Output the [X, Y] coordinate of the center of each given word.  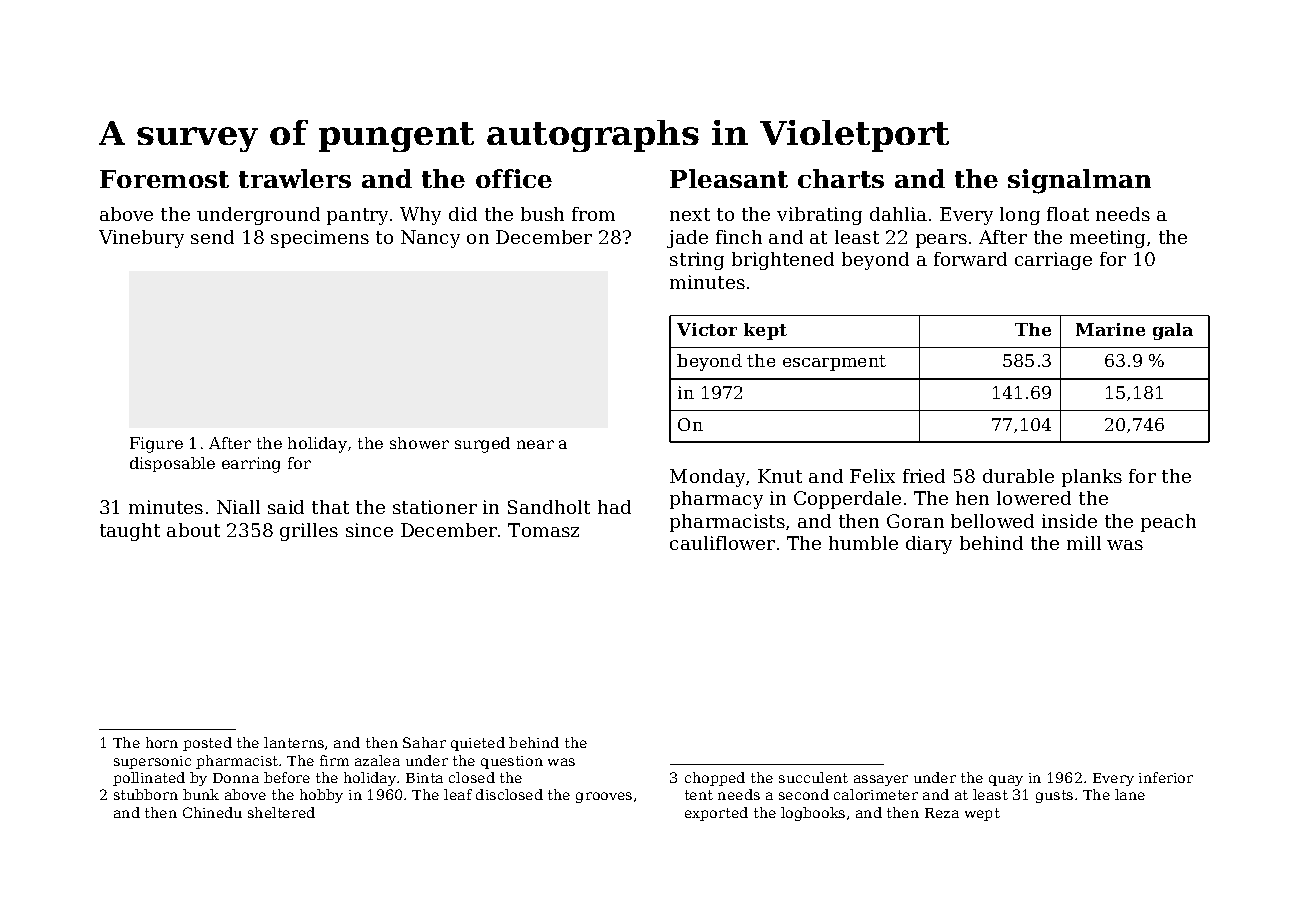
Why [420, 216]
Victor [707, 329]
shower [419, 443]
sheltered [281, 812]
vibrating [819, 216]
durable [1018, 476]
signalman [1079, 181]
